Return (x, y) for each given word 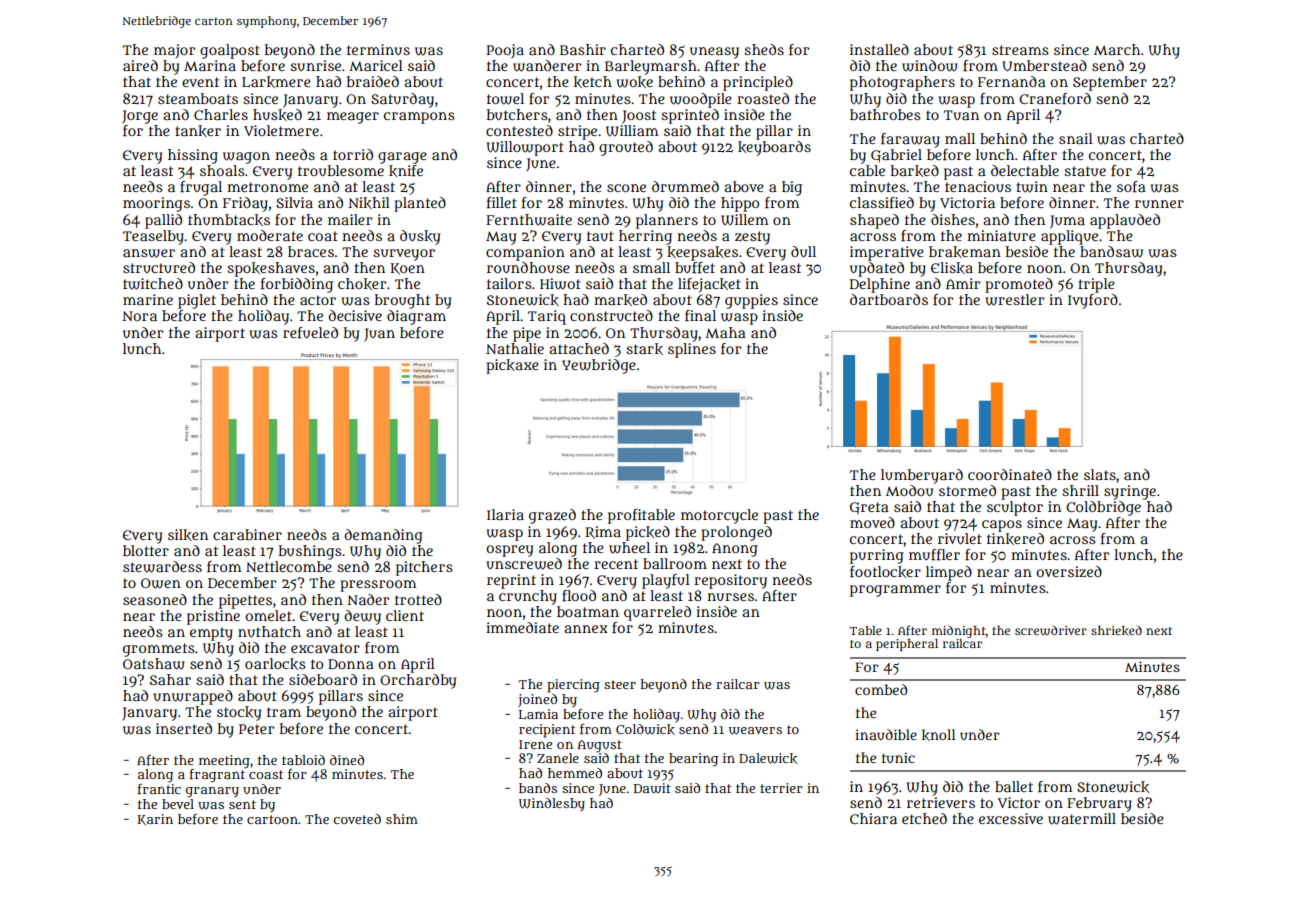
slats (1100, 474)
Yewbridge (599, 366)
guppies (751, 301)
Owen (161, 583)
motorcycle (719, 516)
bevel (178, 804)
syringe (1130, 492)
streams (1020, 50)
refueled (310, 332)
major (174, 51)
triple (1096, 285)
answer (149, 253)
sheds (764, 49)
